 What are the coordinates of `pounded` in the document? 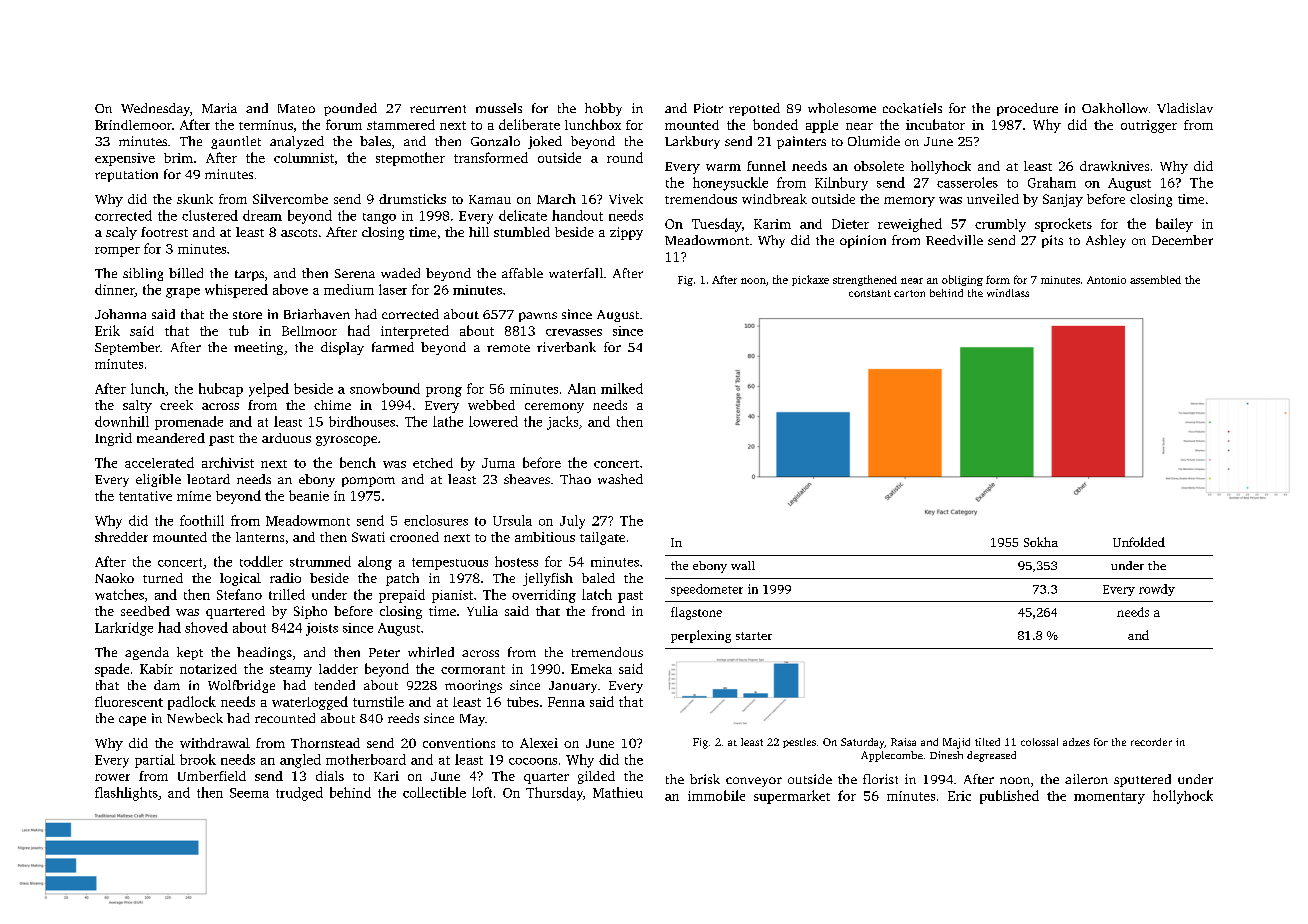 It's located at (350, 109).
